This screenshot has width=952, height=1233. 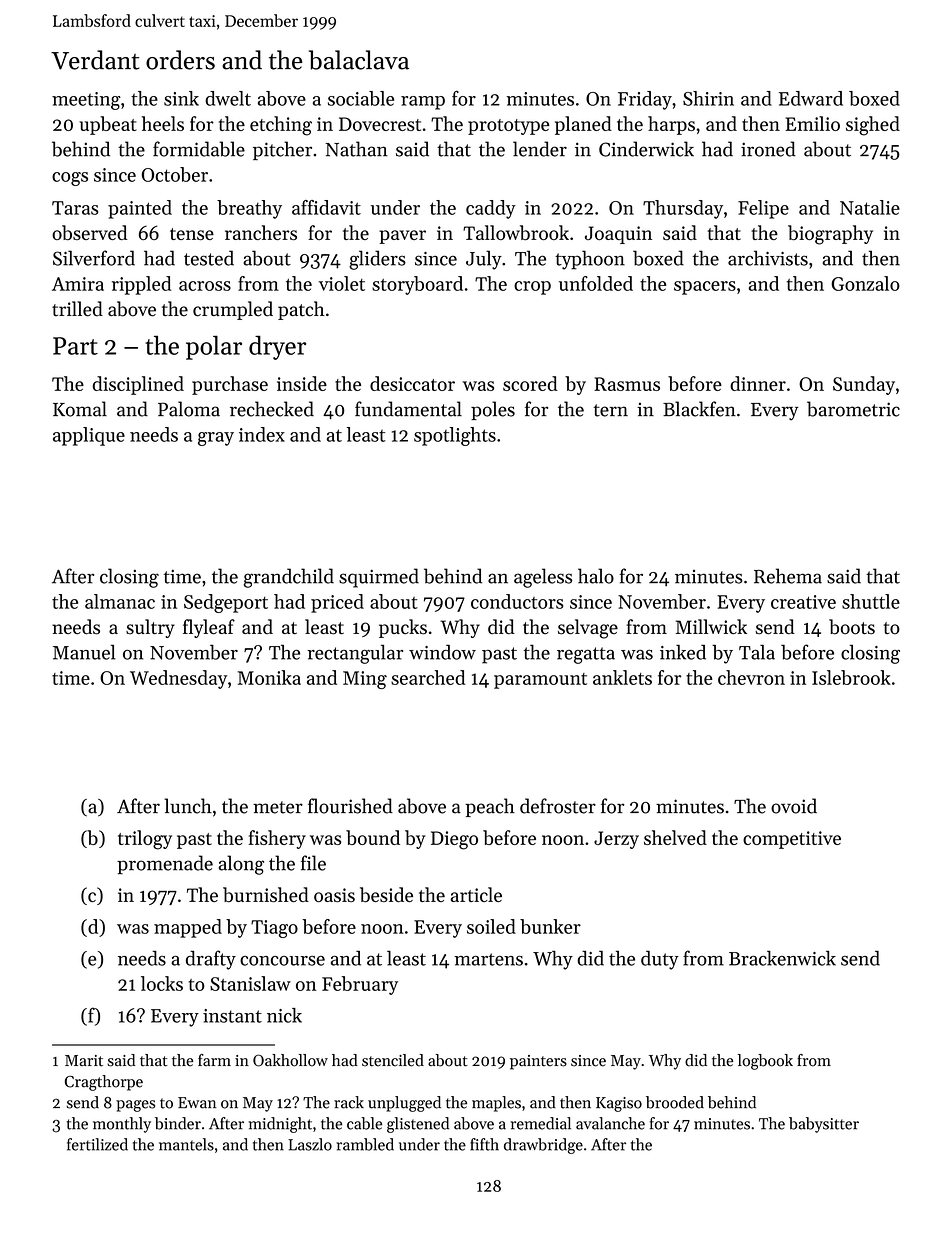 What do you see at coordinates (403, 628) in the screenshot?
I see `pucks` at bounding box center [403, 628].
